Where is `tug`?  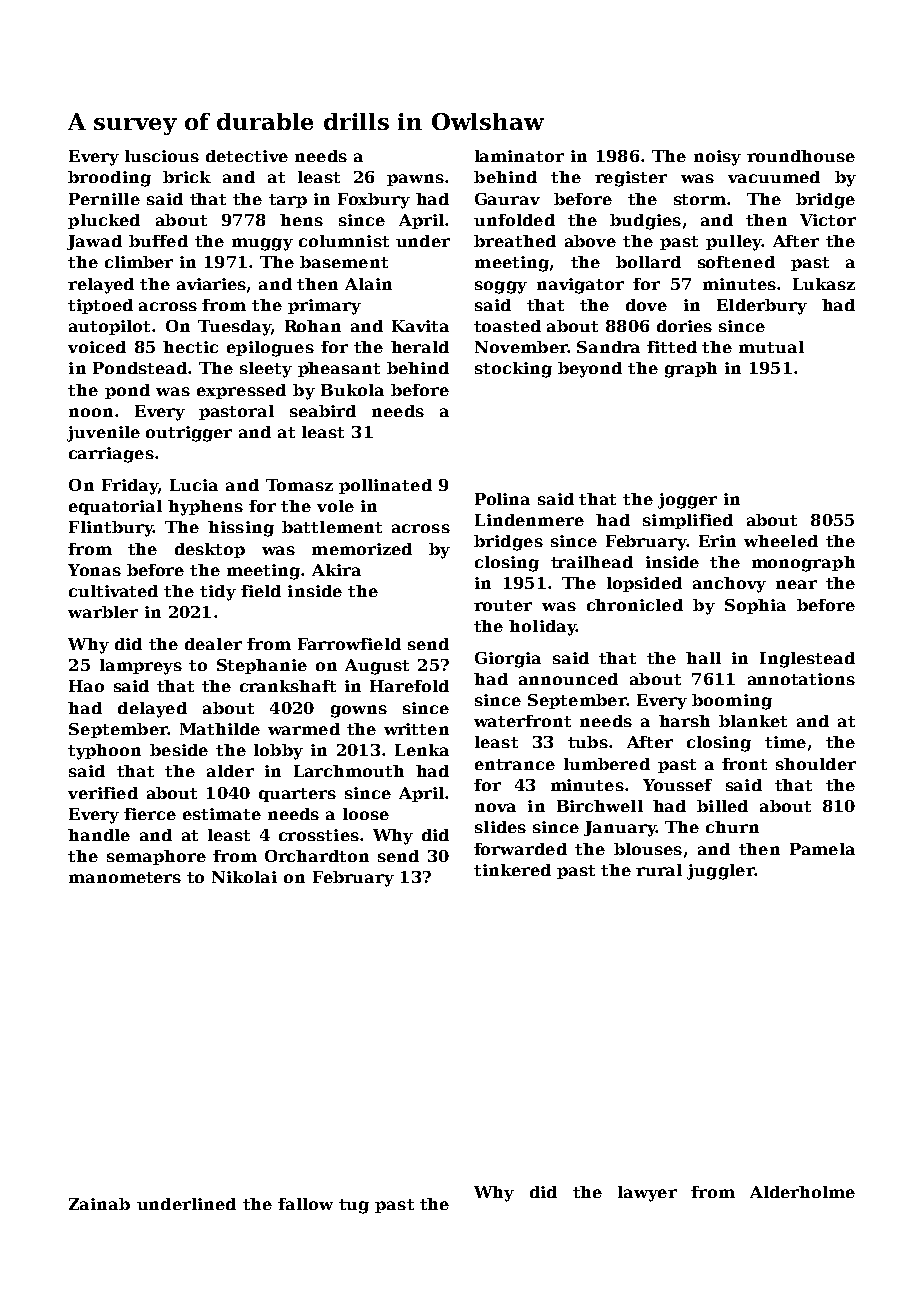
tug is located at coordinates (354, 1206).
